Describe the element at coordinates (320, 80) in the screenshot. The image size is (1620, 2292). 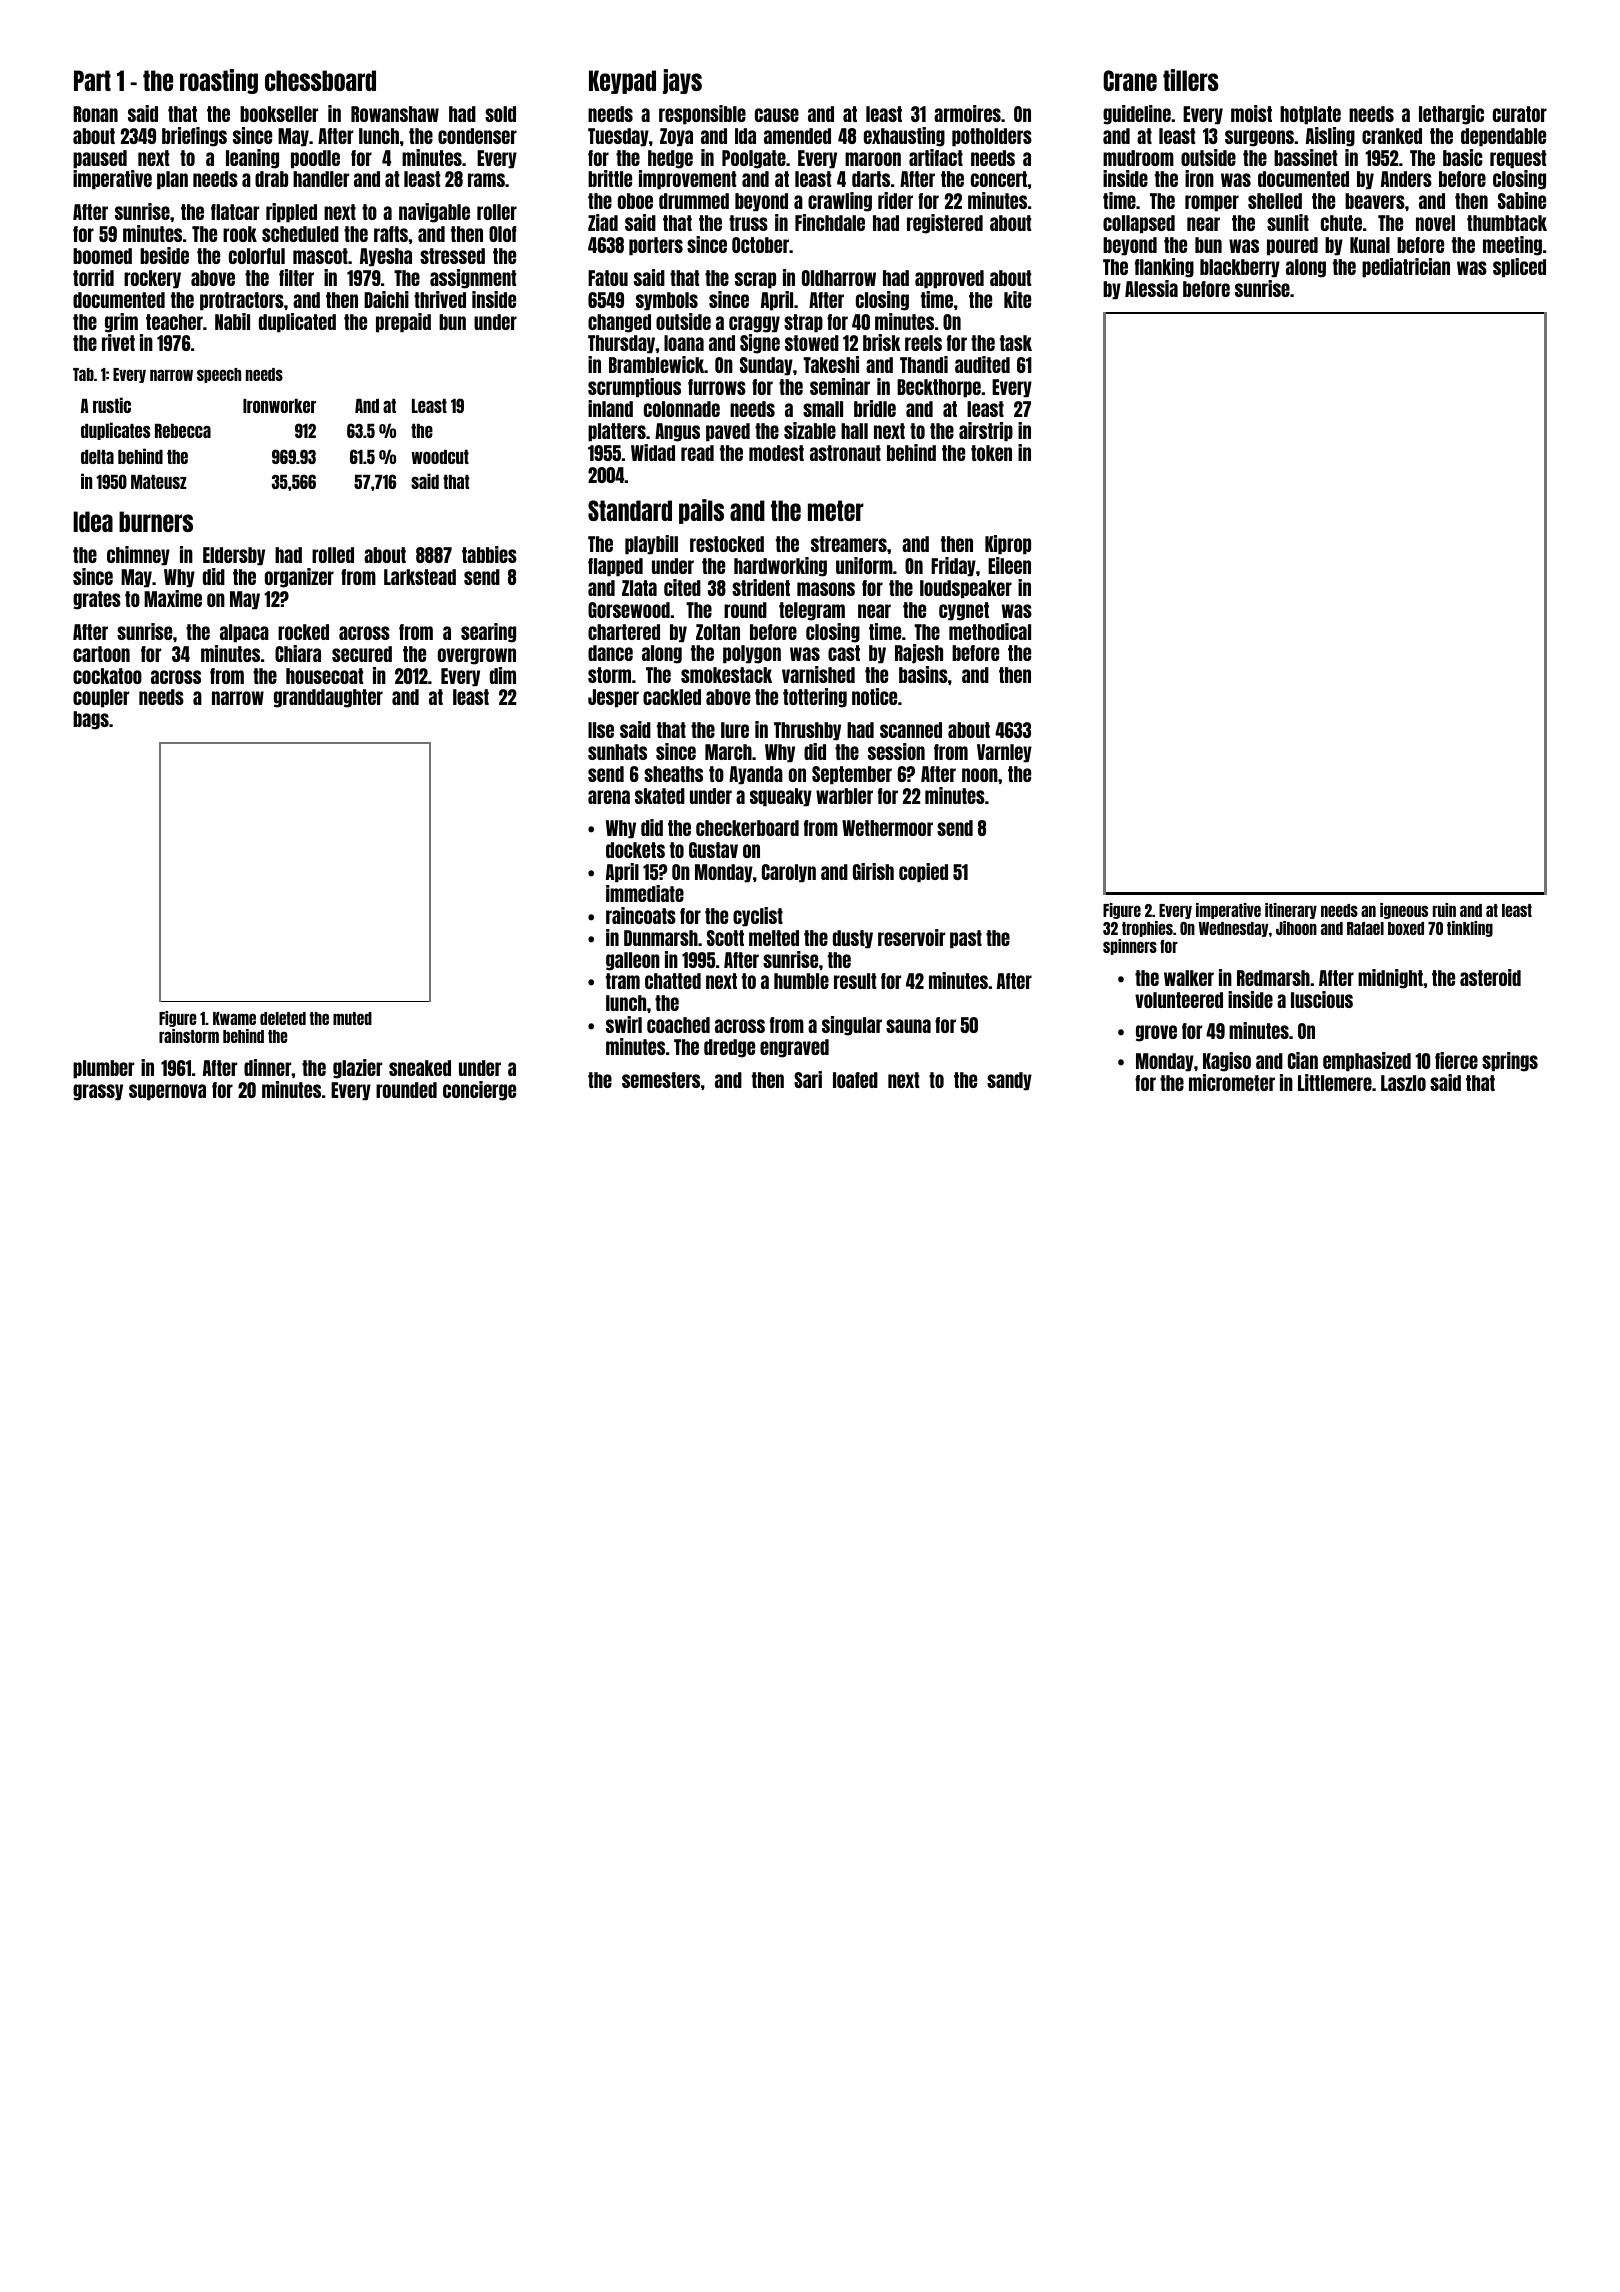
I see `chessboard` at that location.
